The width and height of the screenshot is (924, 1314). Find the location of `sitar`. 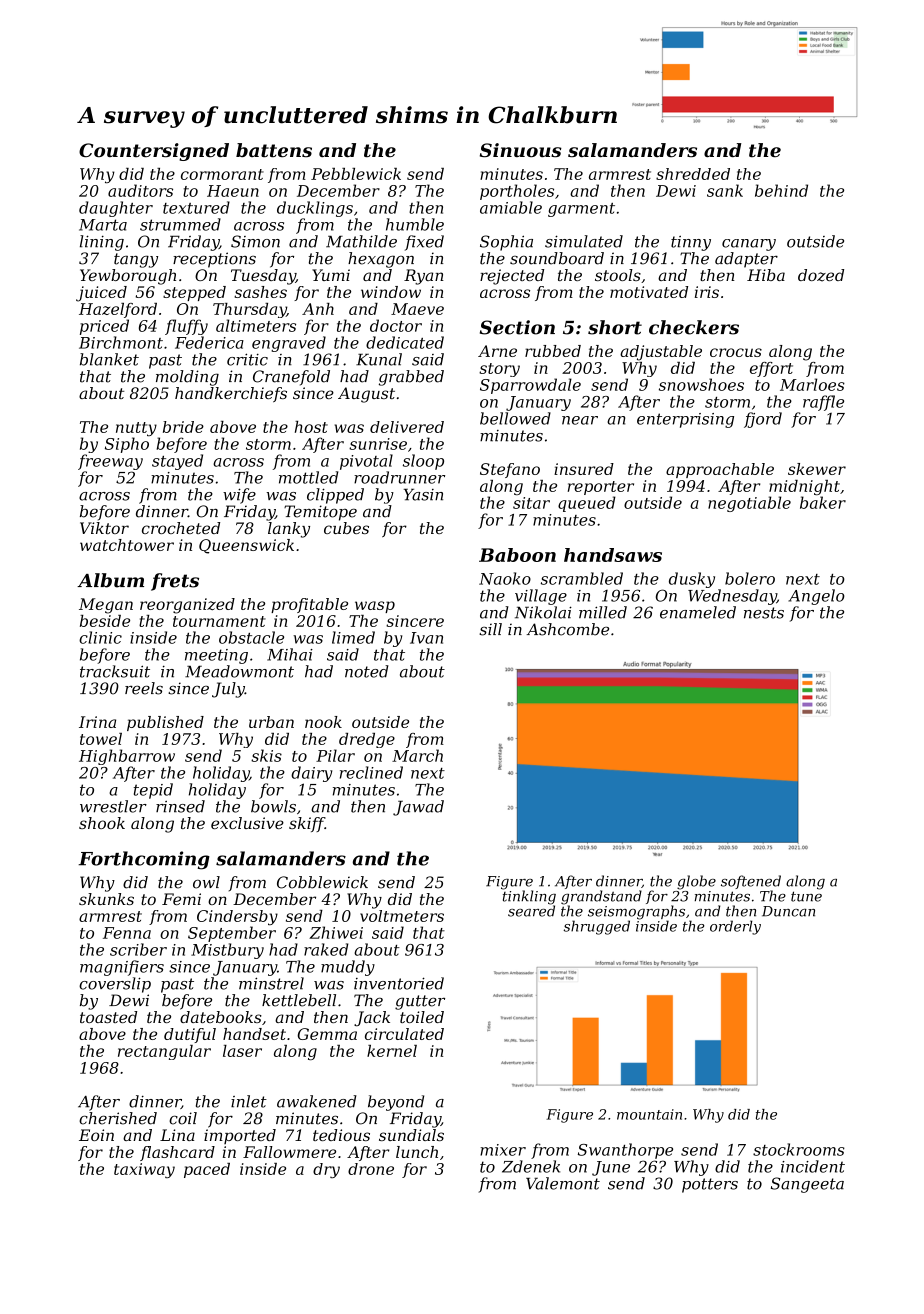

sitar is located at coordinates (531, 503).
